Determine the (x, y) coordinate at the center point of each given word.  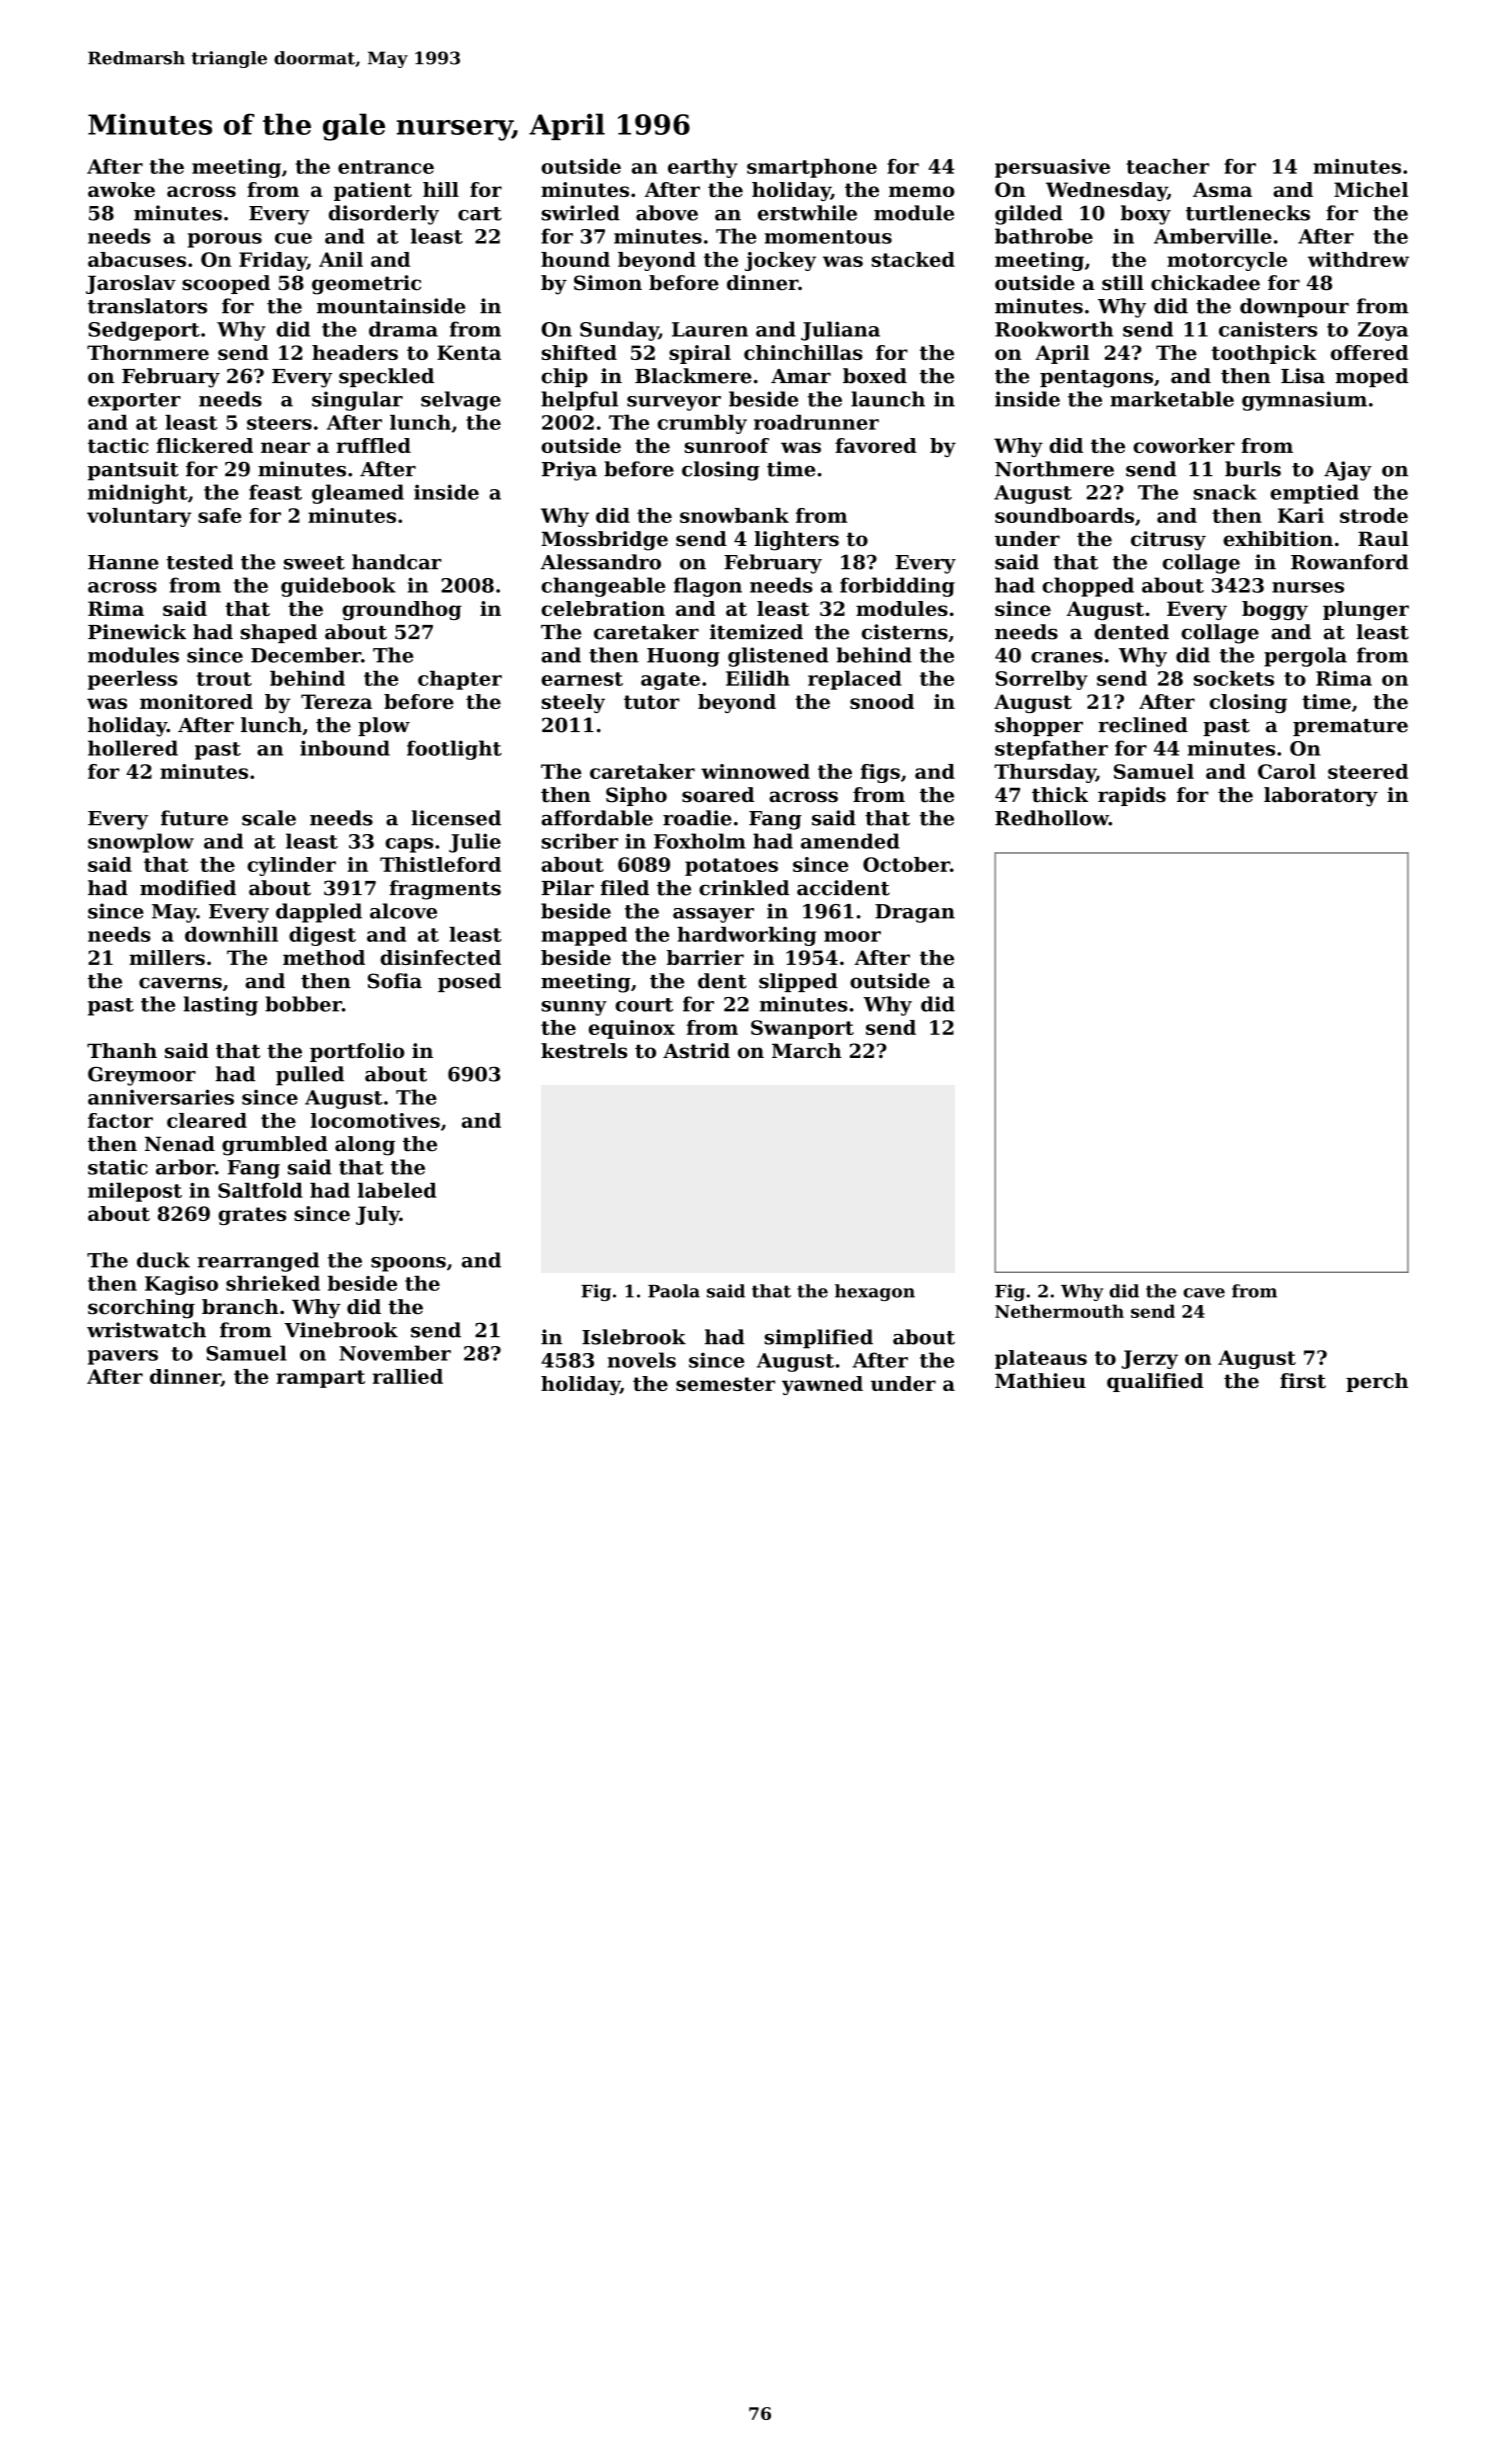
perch (1377, 1382)
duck (163, 1260)
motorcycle (1227, 261)
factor (120, 1120)
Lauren (710, 329)
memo (921, 191)
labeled (397, 1190)
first (1303, 1381)
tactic (118, 445)
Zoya (1383, 331)
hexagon (875, 1292)
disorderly (384, 215)
